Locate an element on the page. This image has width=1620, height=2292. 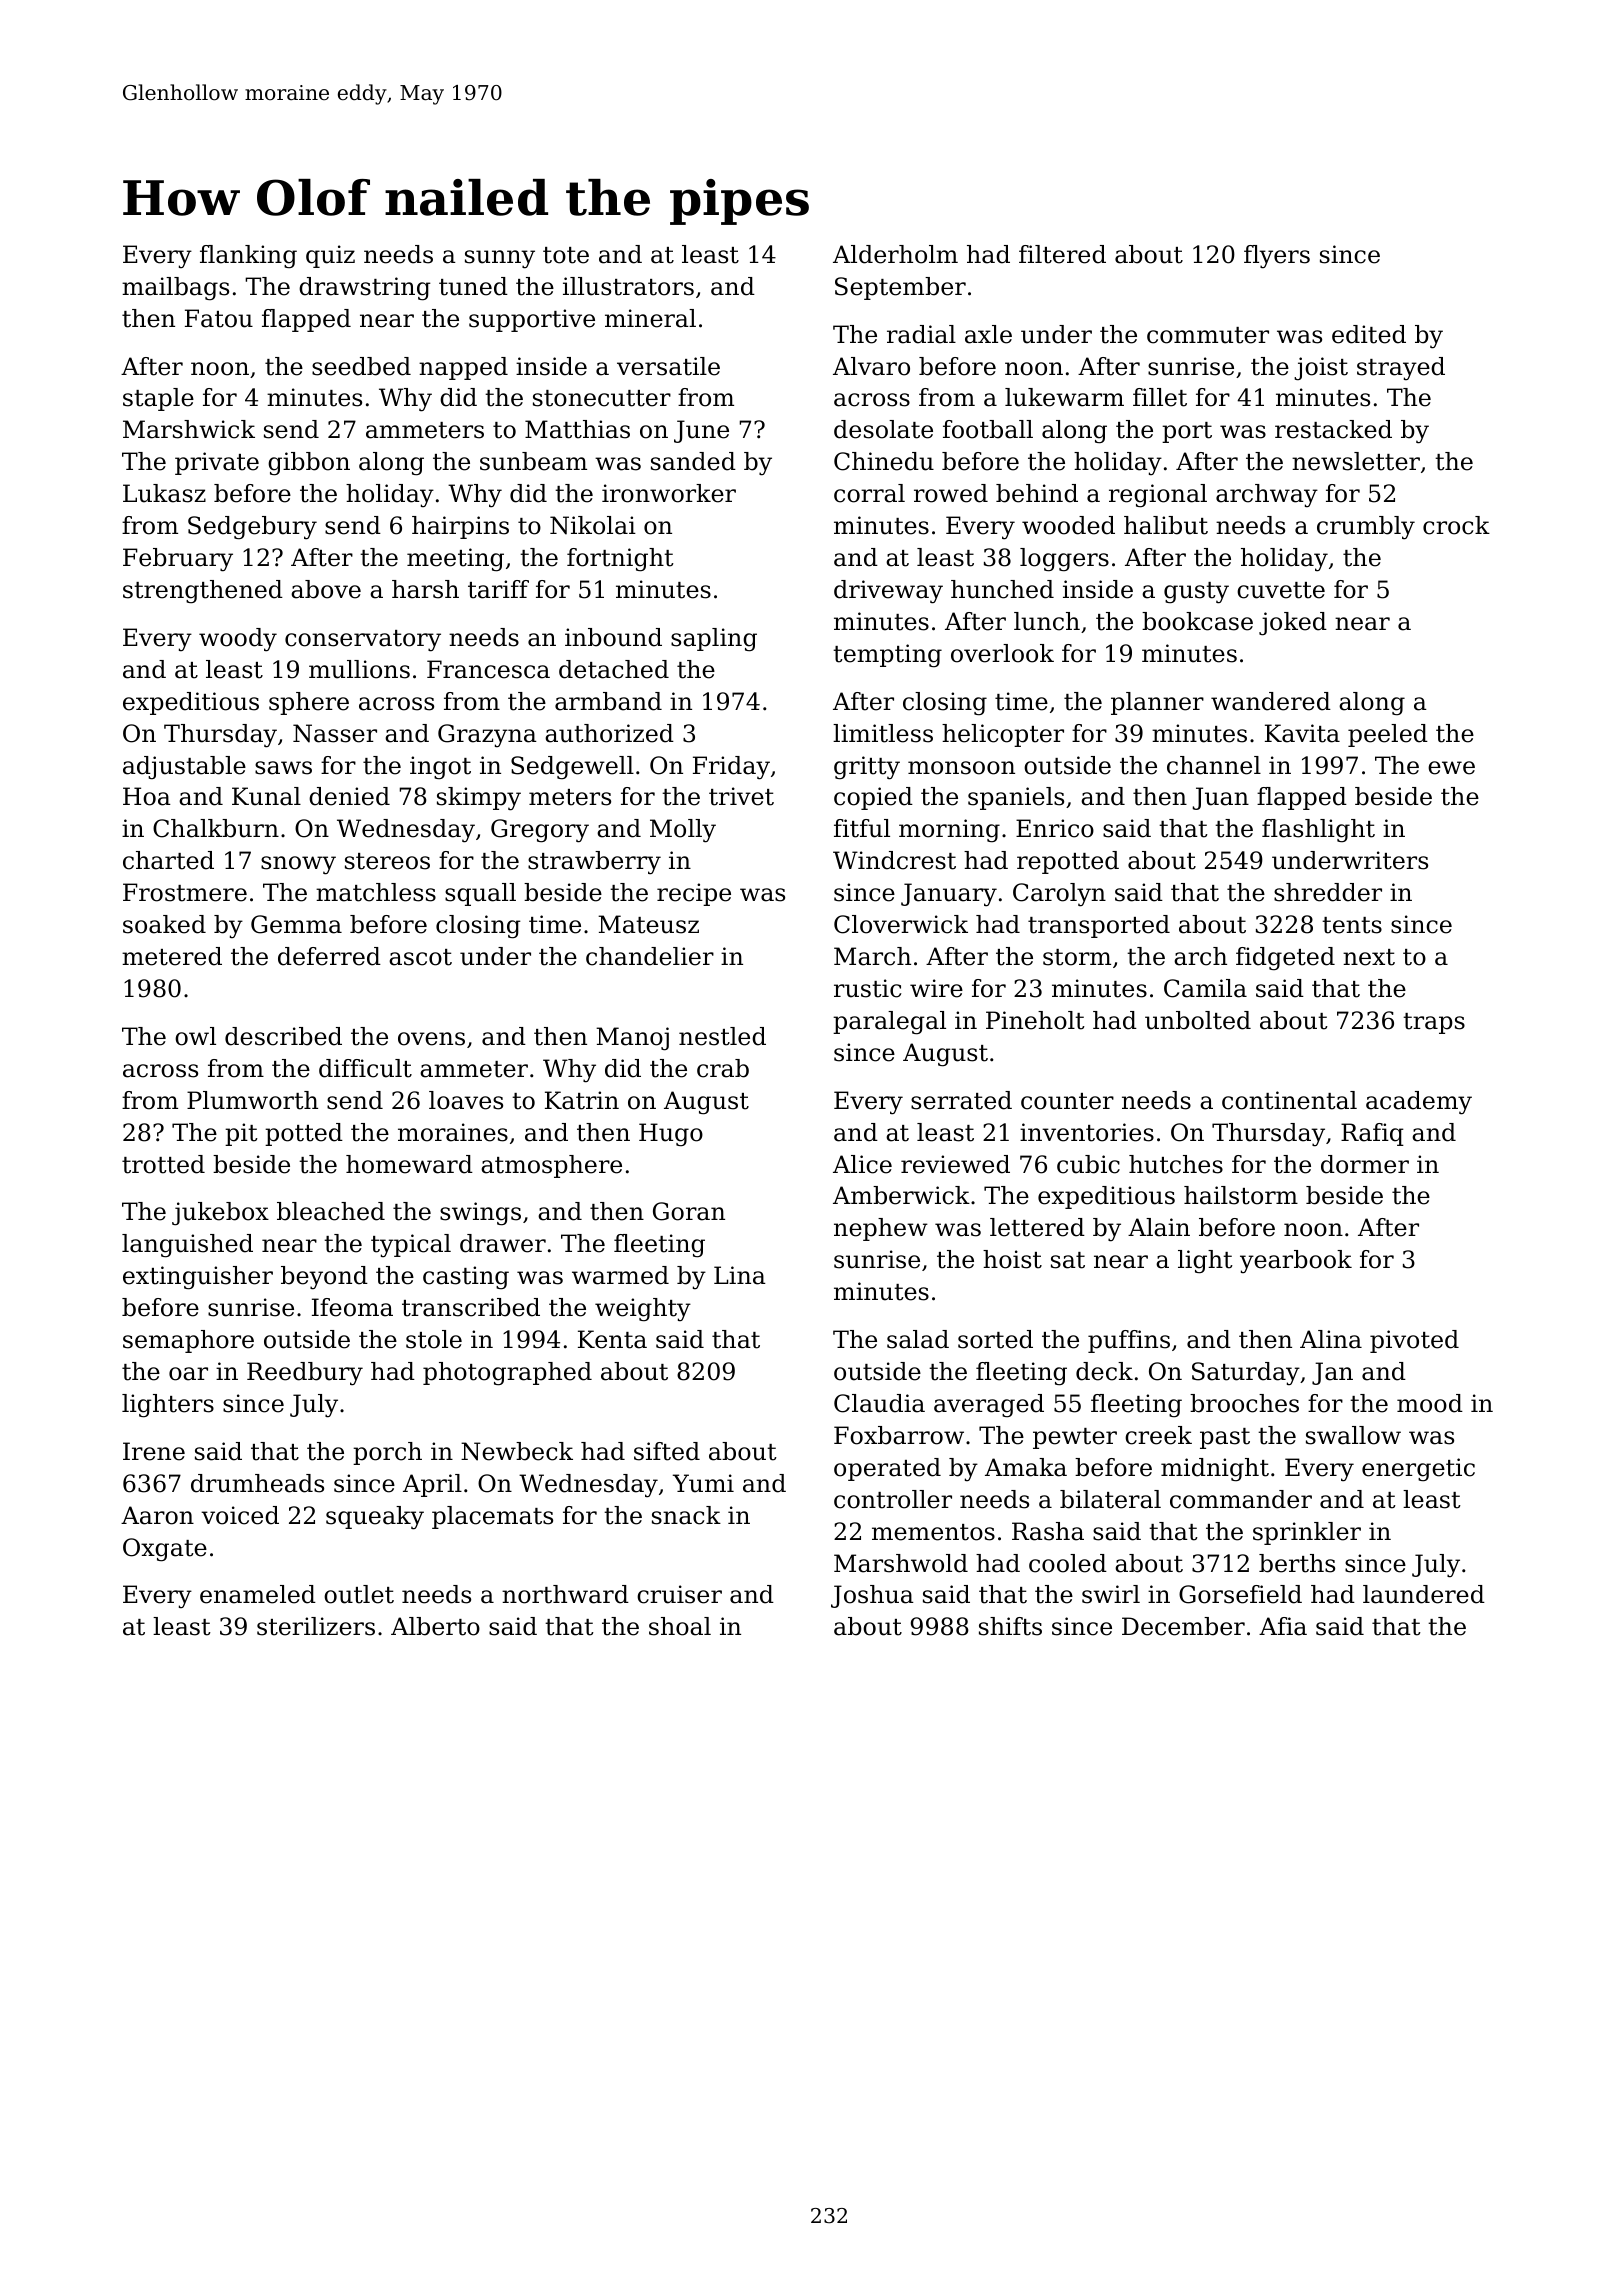
flanking is located at coordinates (248, 257).
